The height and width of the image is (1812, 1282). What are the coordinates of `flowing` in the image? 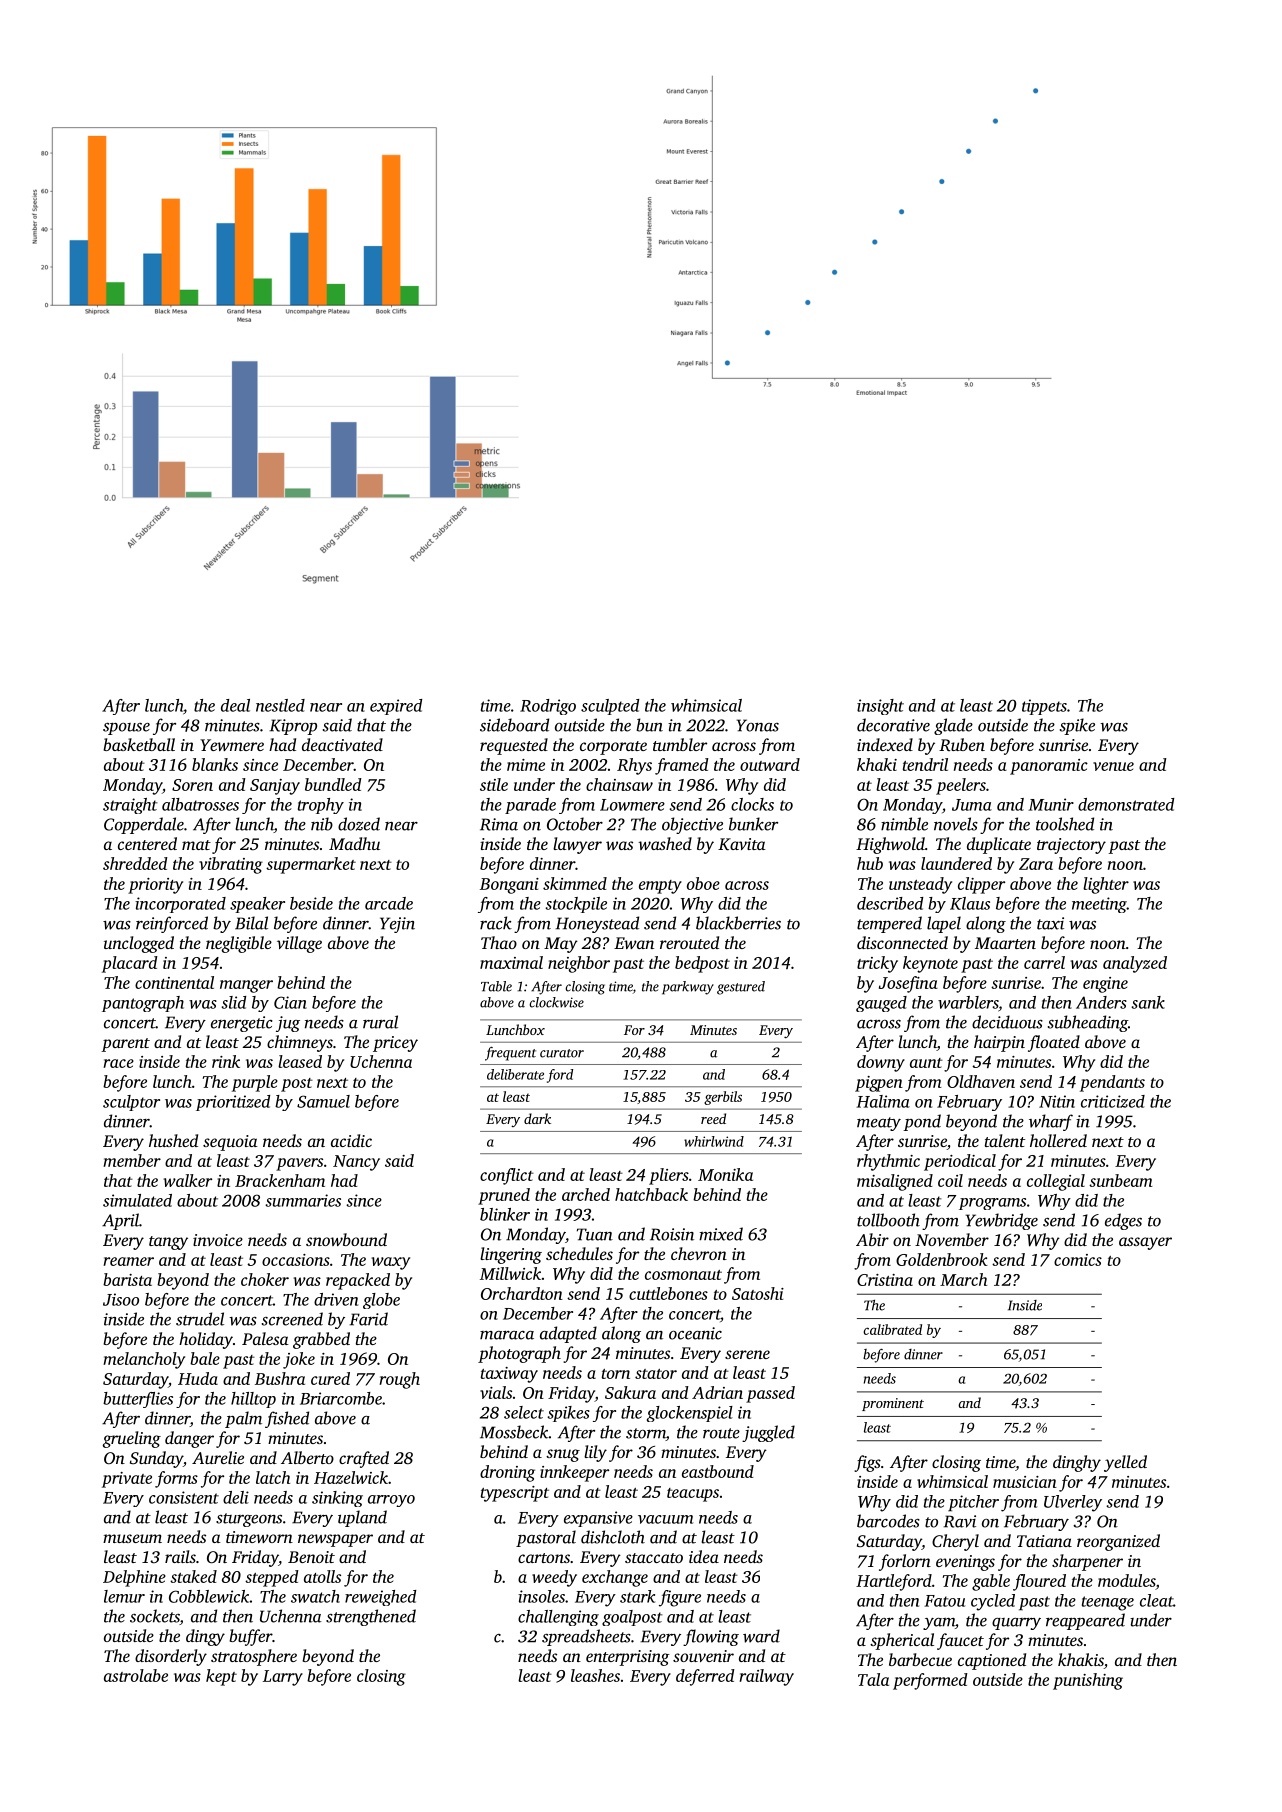 It's located at (711, 1637).
